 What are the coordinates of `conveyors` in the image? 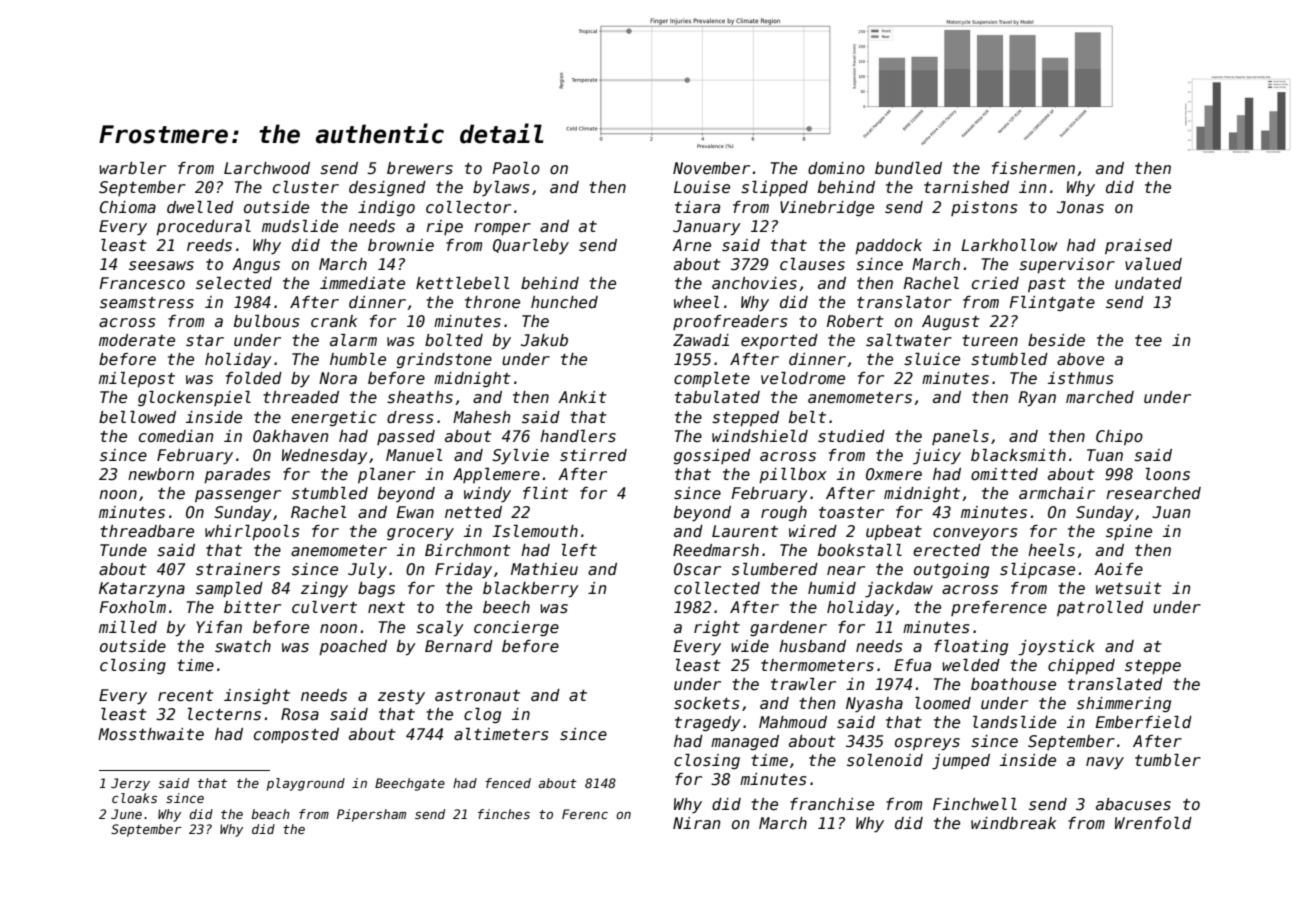 It's located at (975, 534).
